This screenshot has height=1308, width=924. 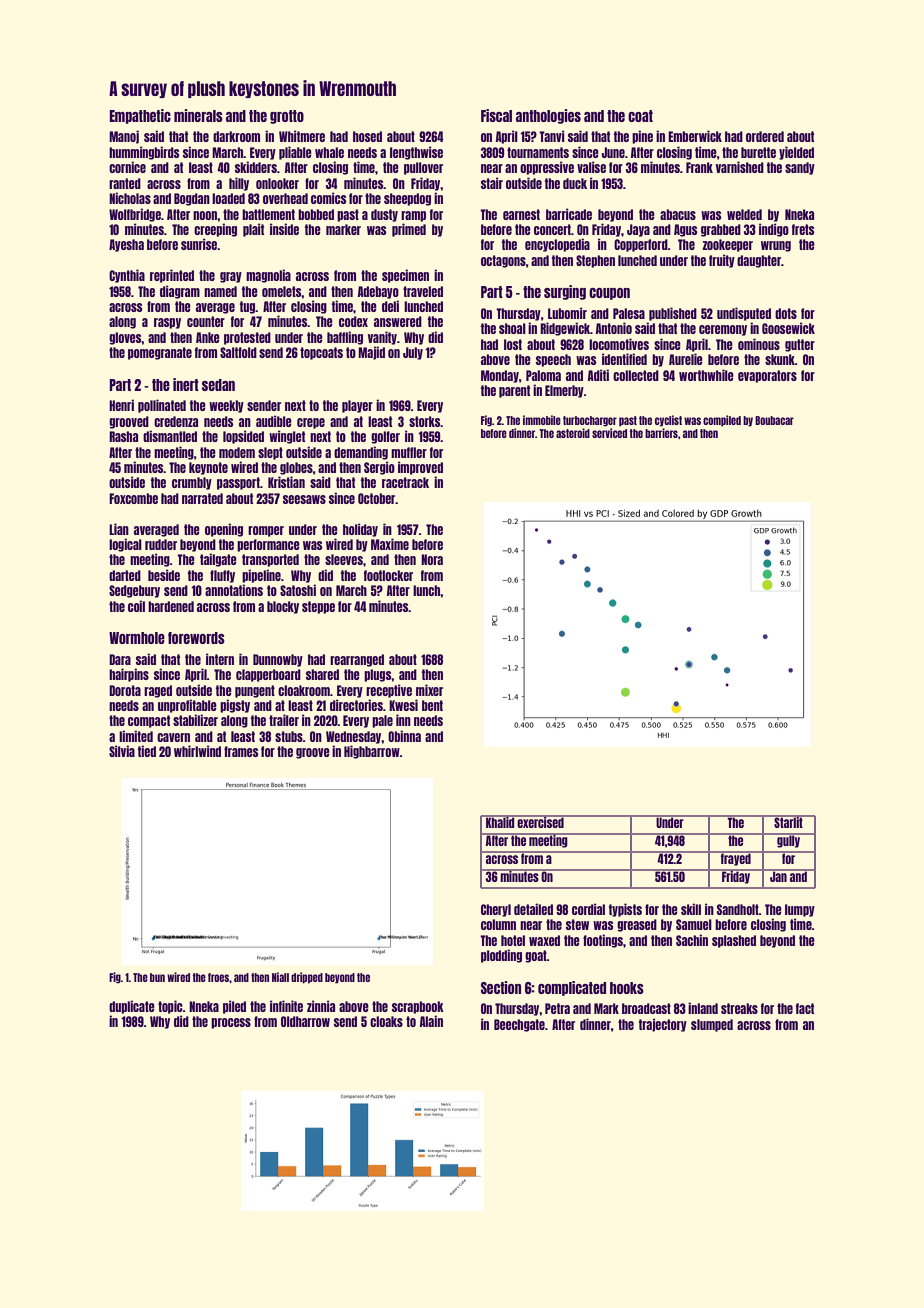 I want to click on Foxcombe, so click(x=133, y=498).
